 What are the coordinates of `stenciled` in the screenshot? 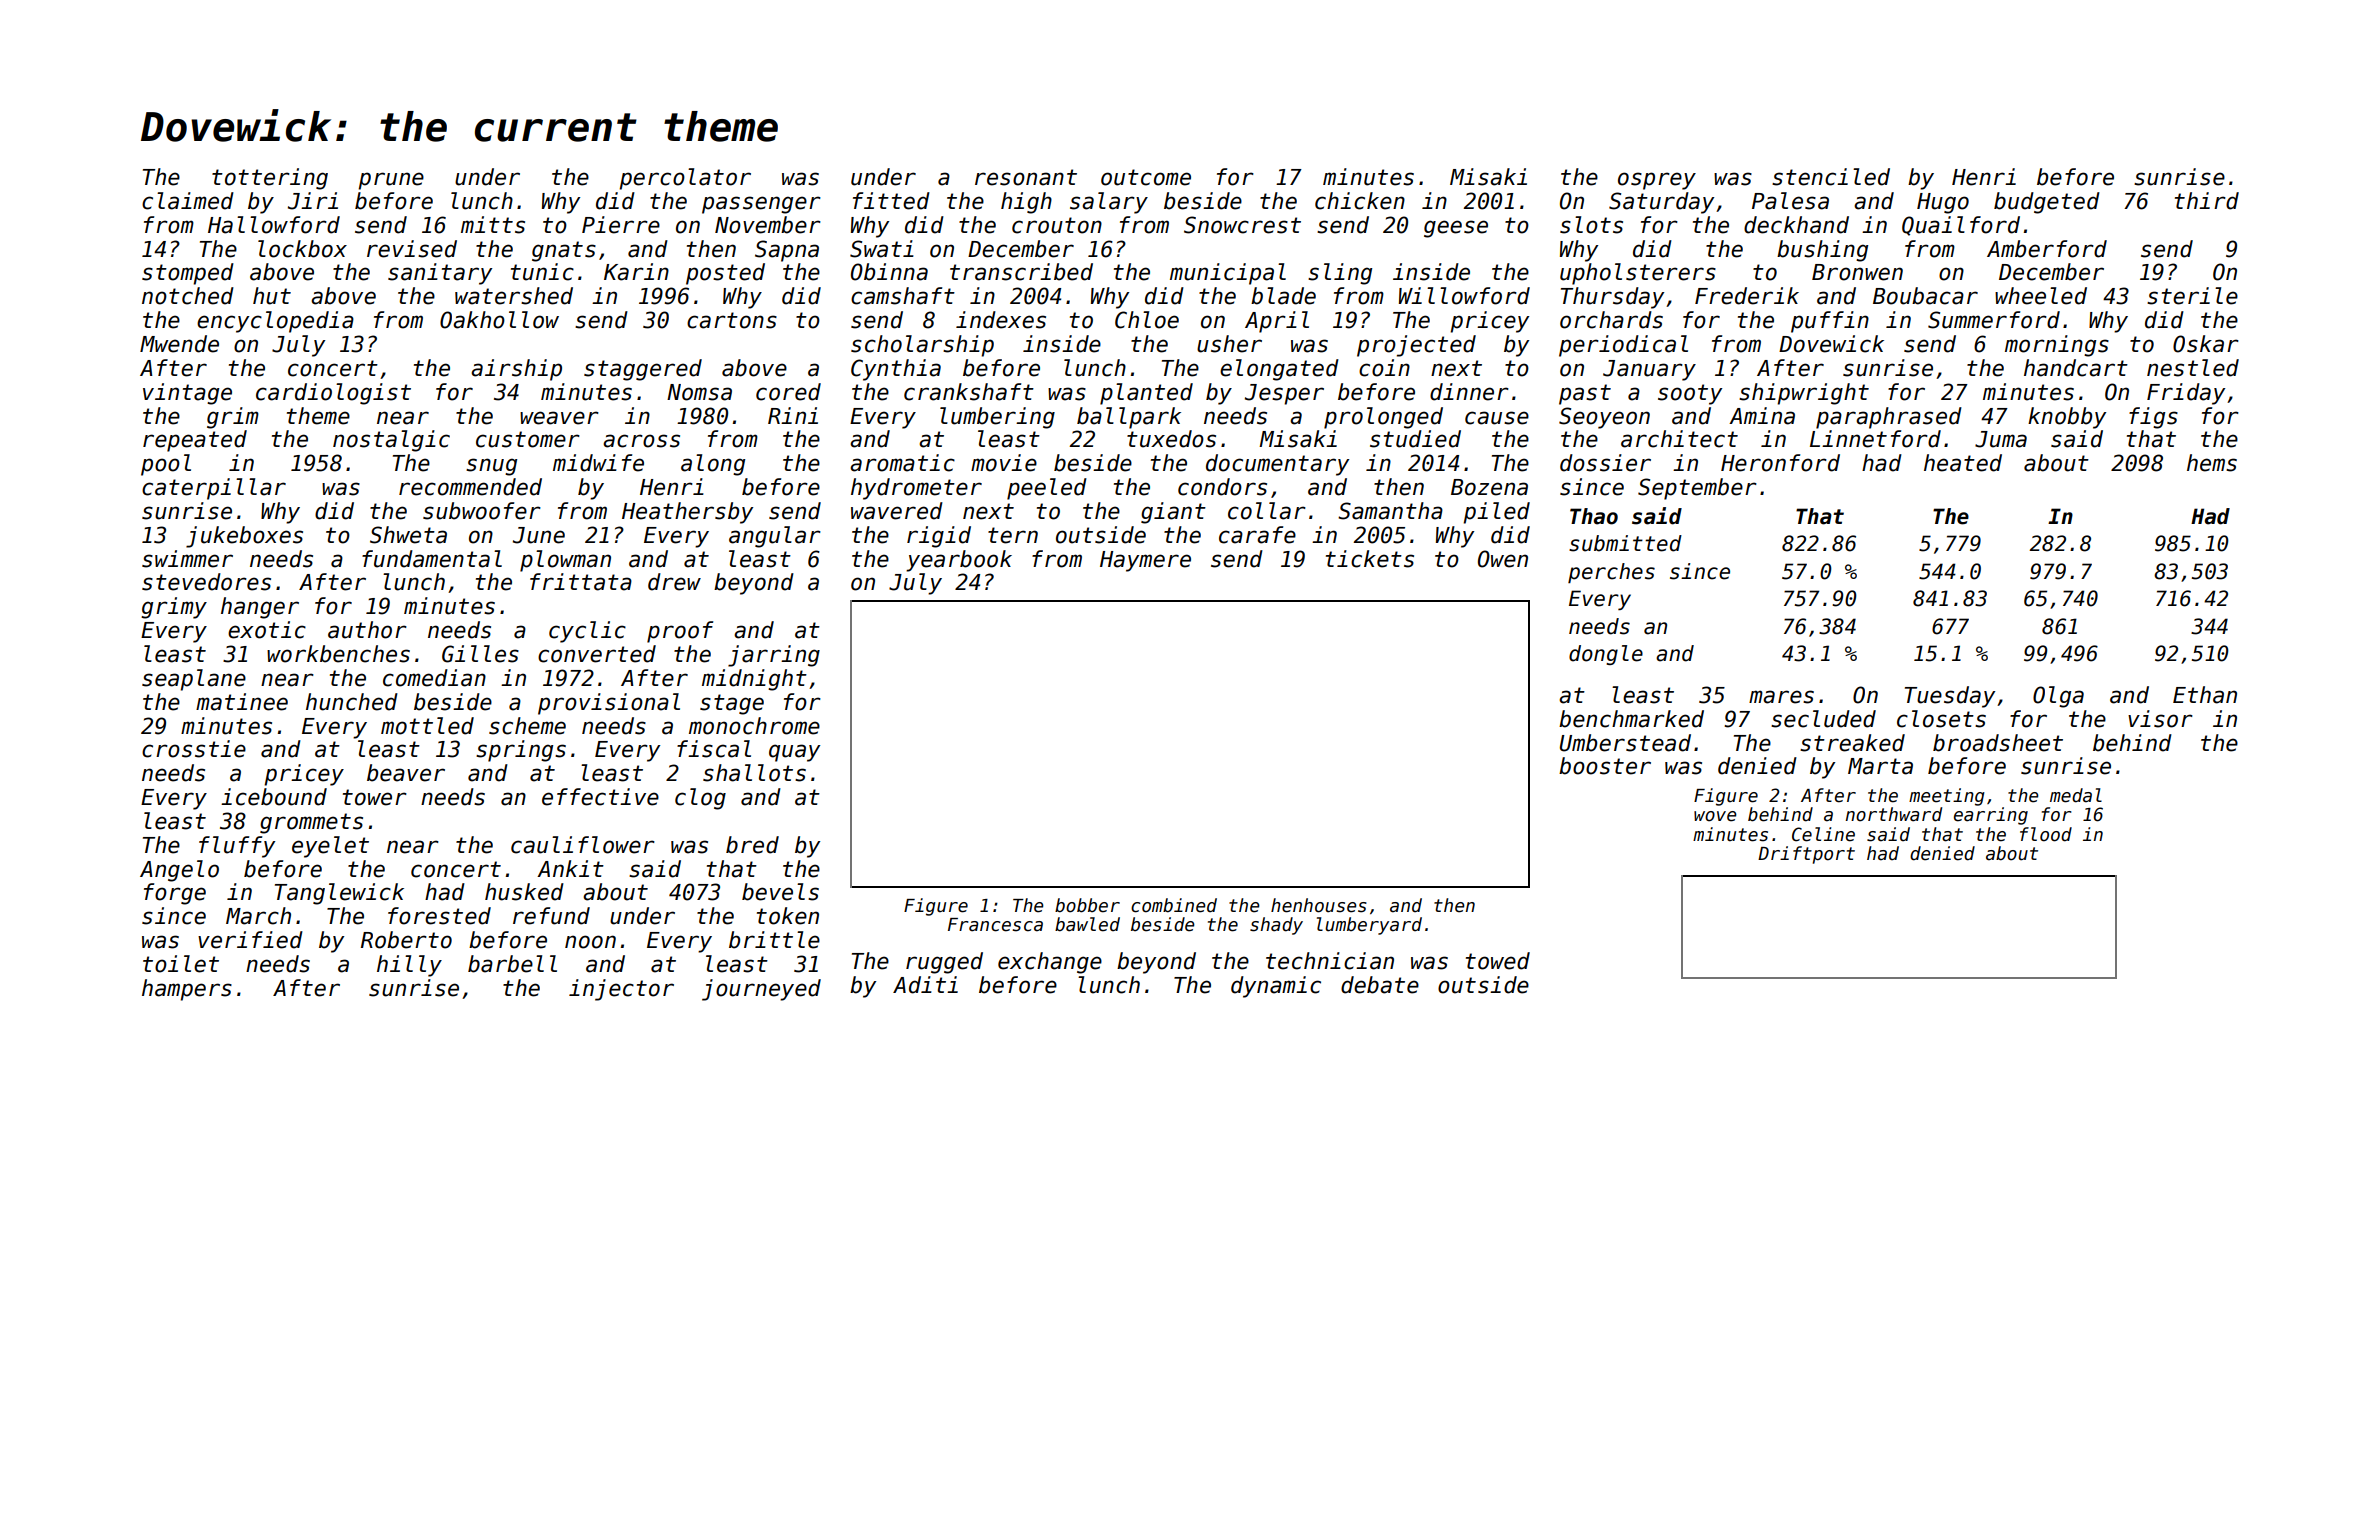 It's located at (1831, 177).
